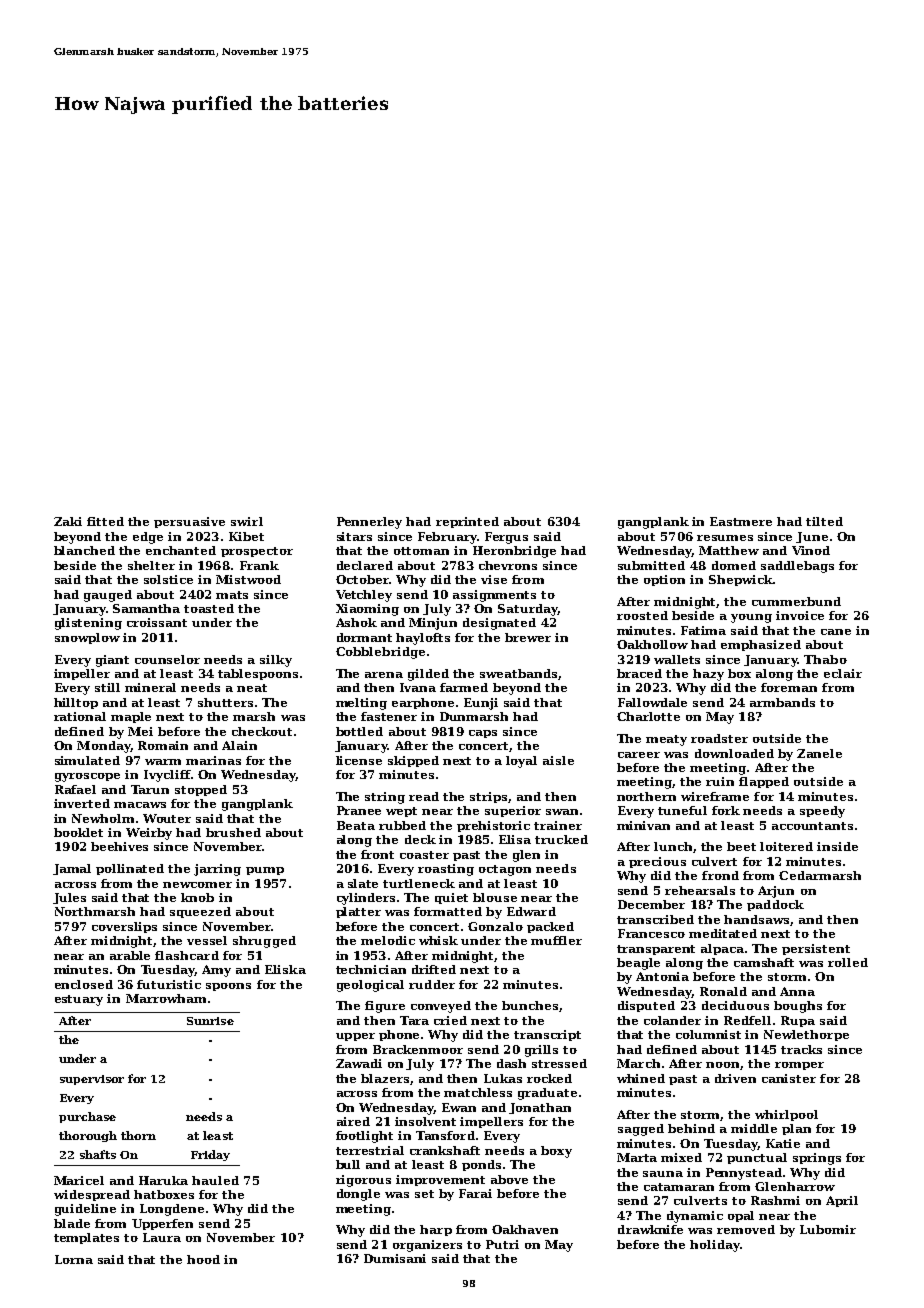 The image size is (924, 1308). Describe the element at coordinates (146, 608) in the screenshot. I see `Samantha` at that location.
